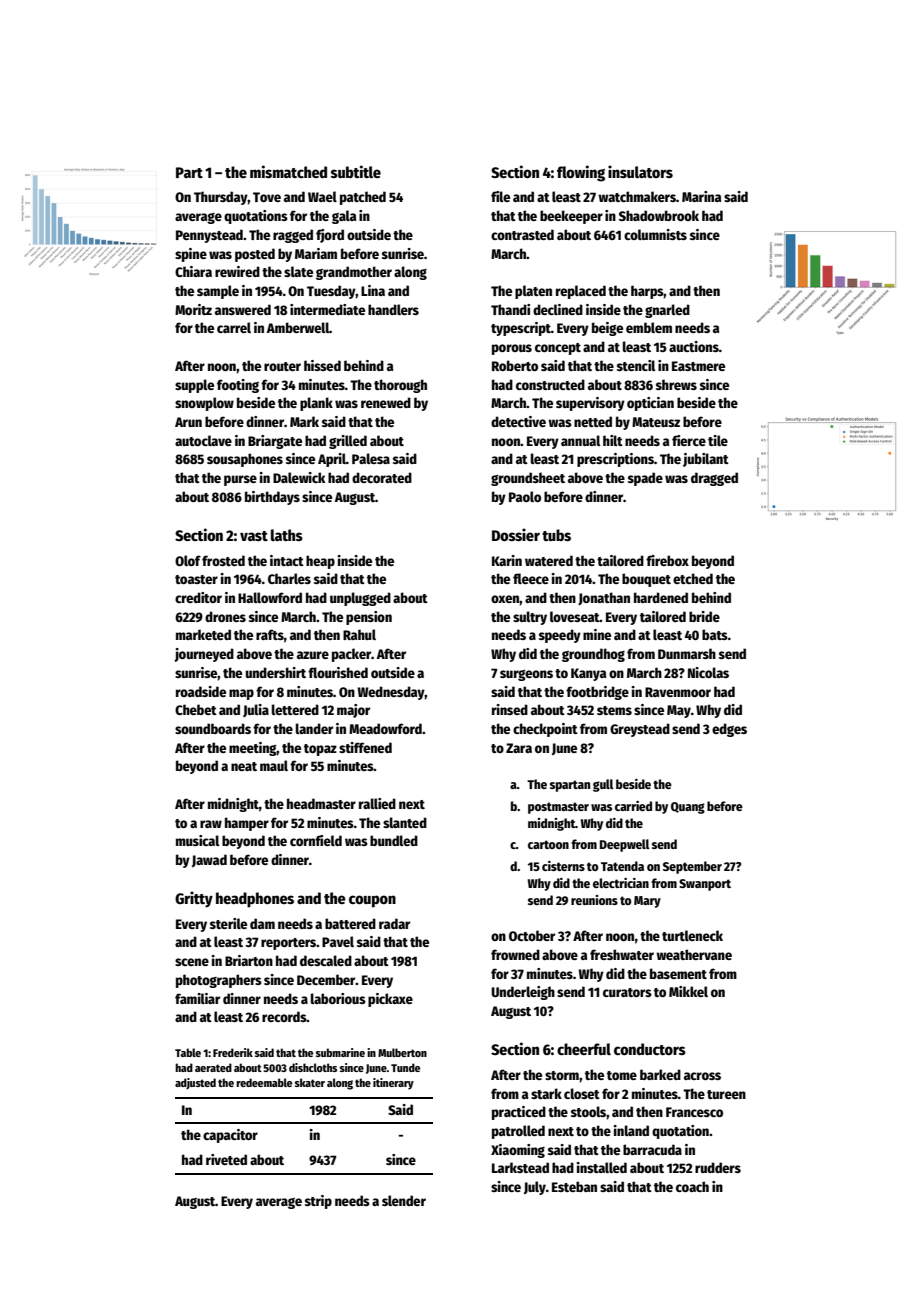 This document has height=1311, width=924. Describe the element at coordinates (701, 196) in the document. I see `Marina` at that location.
